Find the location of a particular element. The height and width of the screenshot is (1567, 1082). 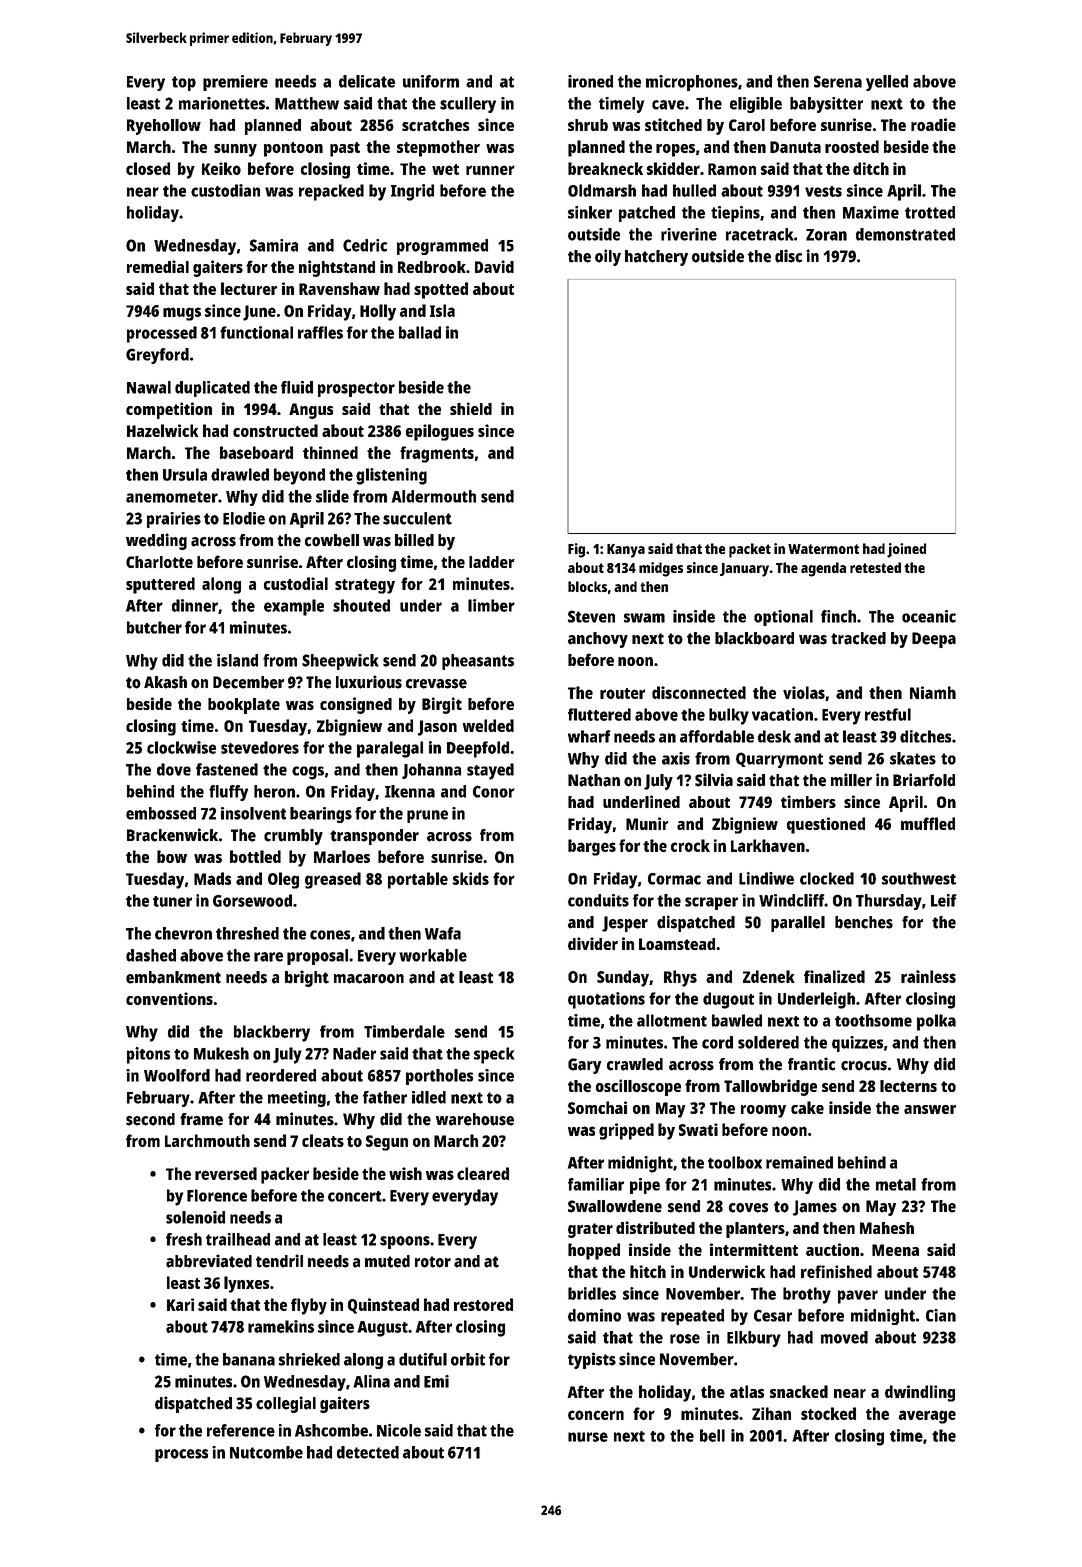

nurse is located at coordinates (588, 1437).
